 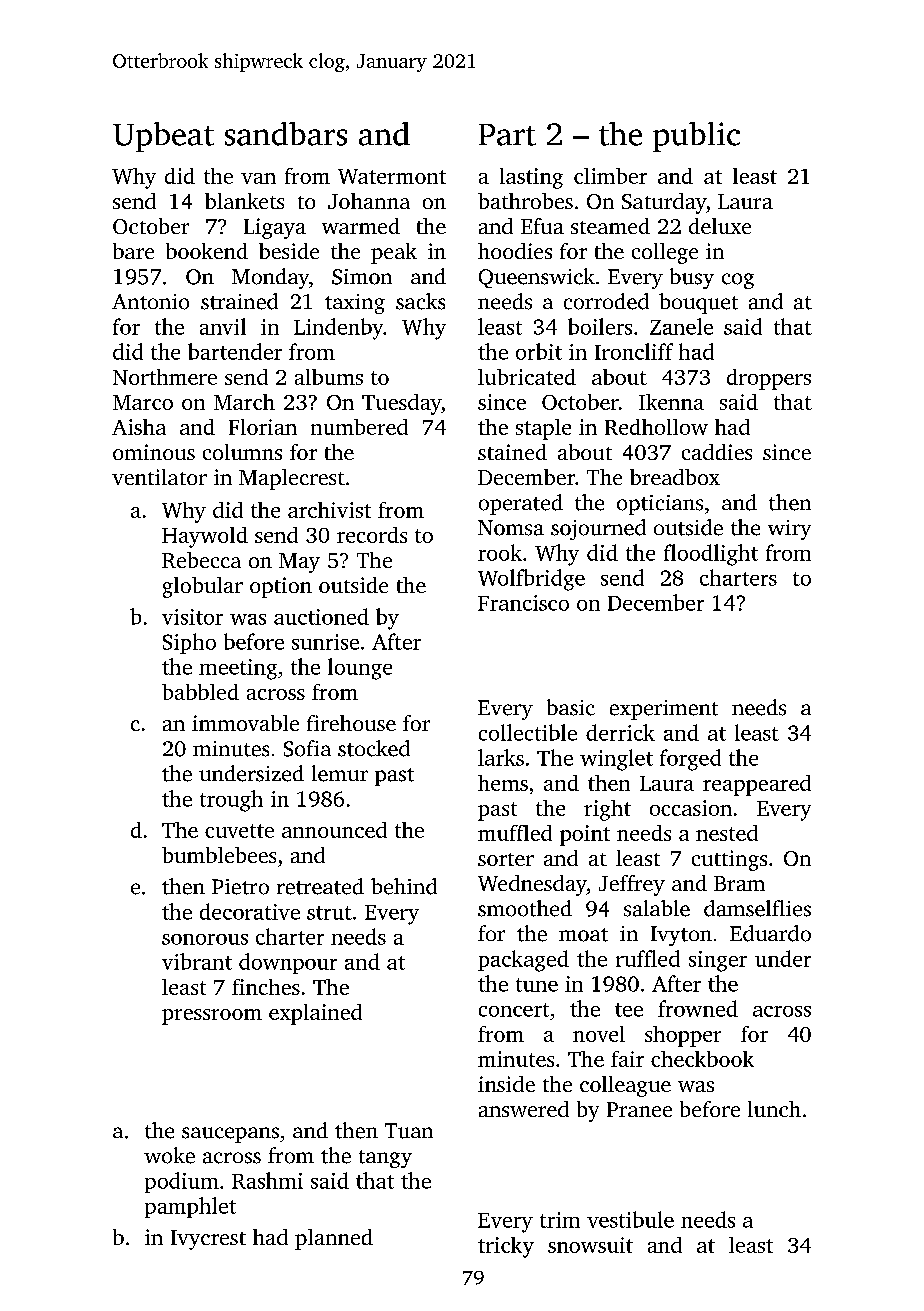 What do you see at coordinates (702, 1059) in the image?
I see `checkbook` at bounding box center [702, 1059].
